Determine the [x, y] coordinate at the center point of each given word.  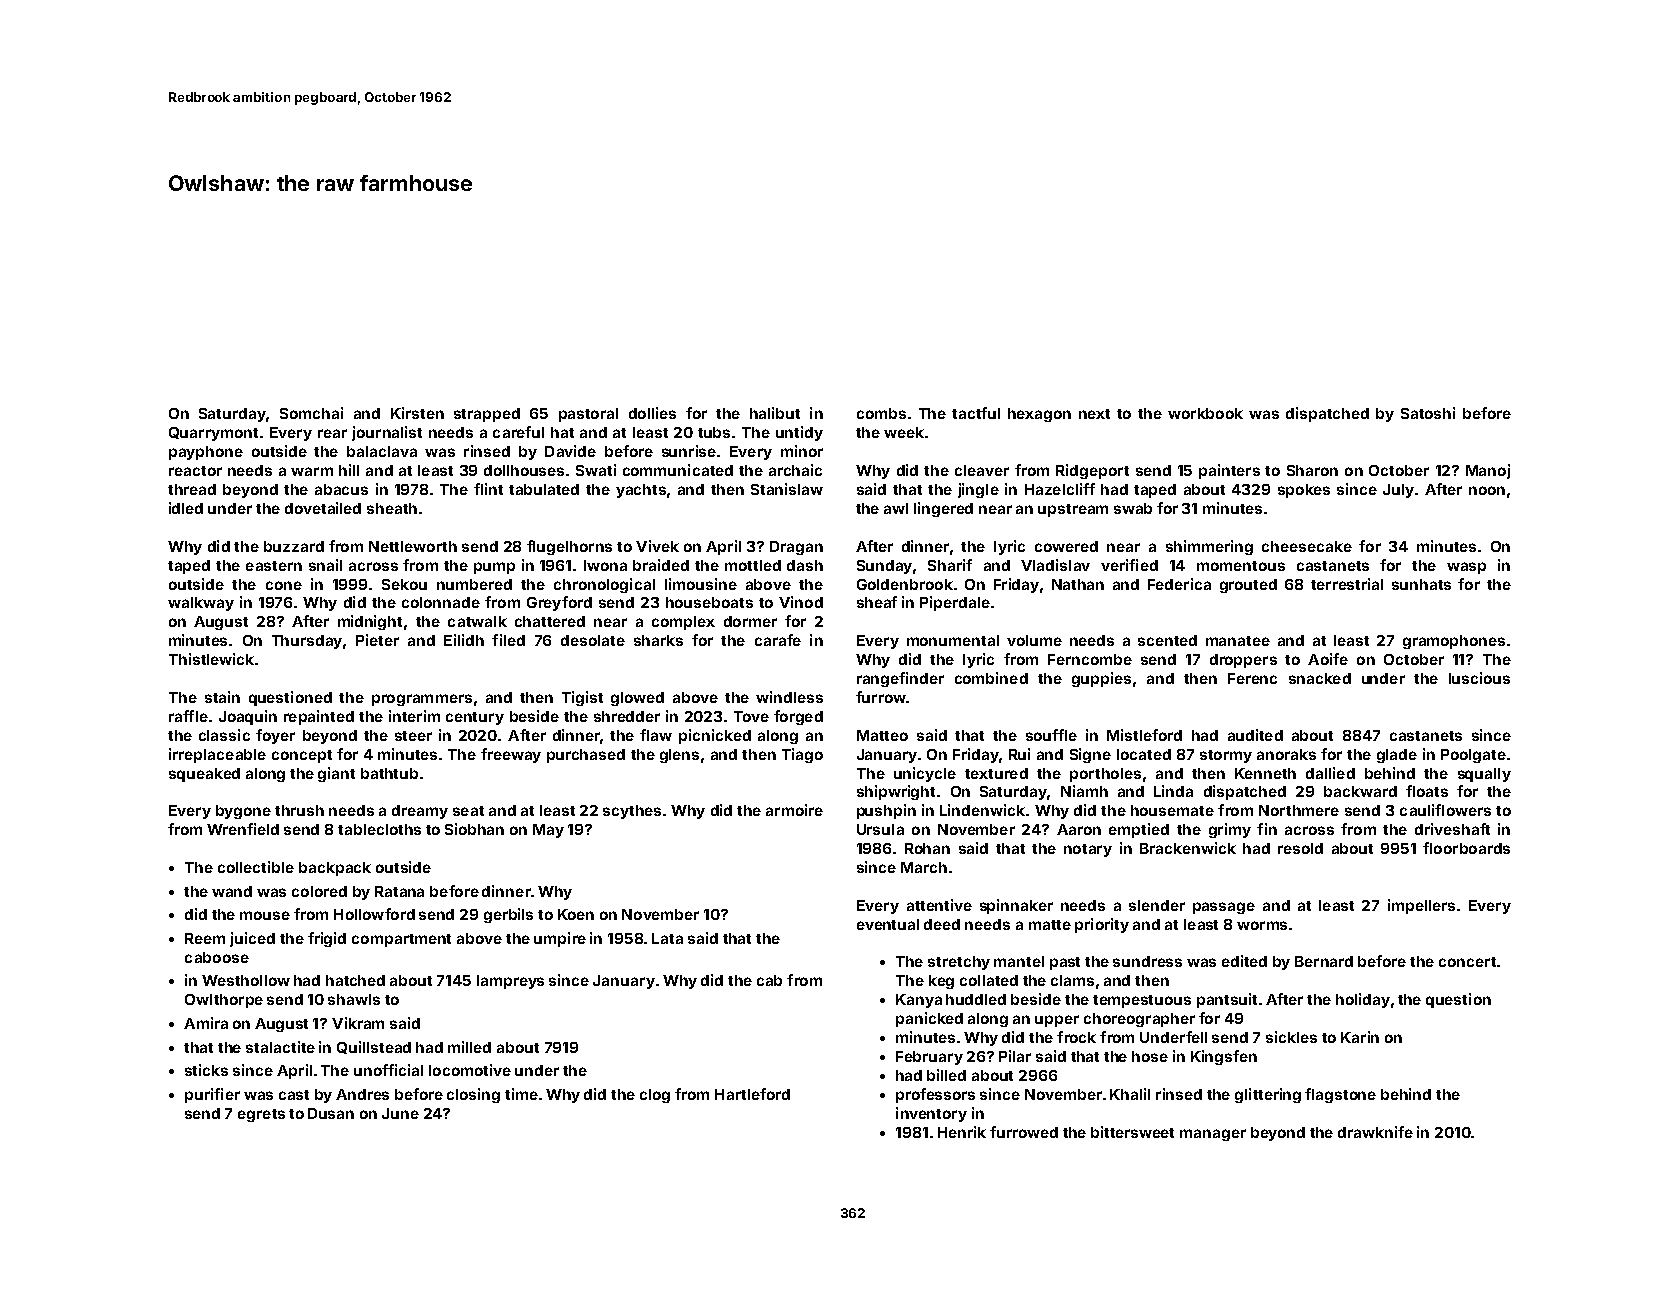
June [400, 1113]
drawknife [1375, 1132]
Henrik [962, 1132]
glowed [637, 699]
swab [1133, 508]
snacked [1320, 678]
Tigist [582, 698]
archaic [795, 470]
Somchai [311, 413]
